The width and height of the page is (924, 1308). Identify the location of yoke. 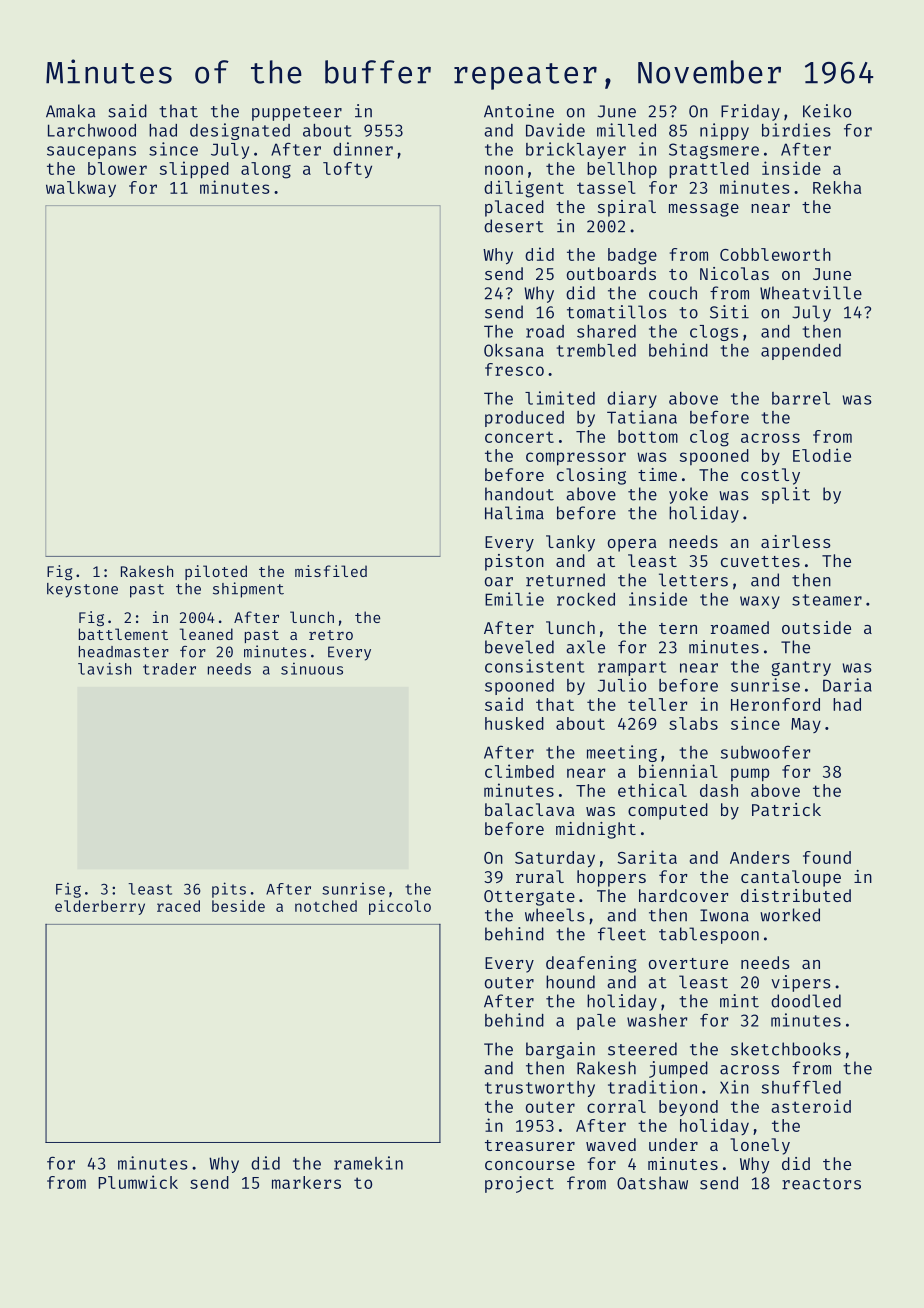
(688, 495).
